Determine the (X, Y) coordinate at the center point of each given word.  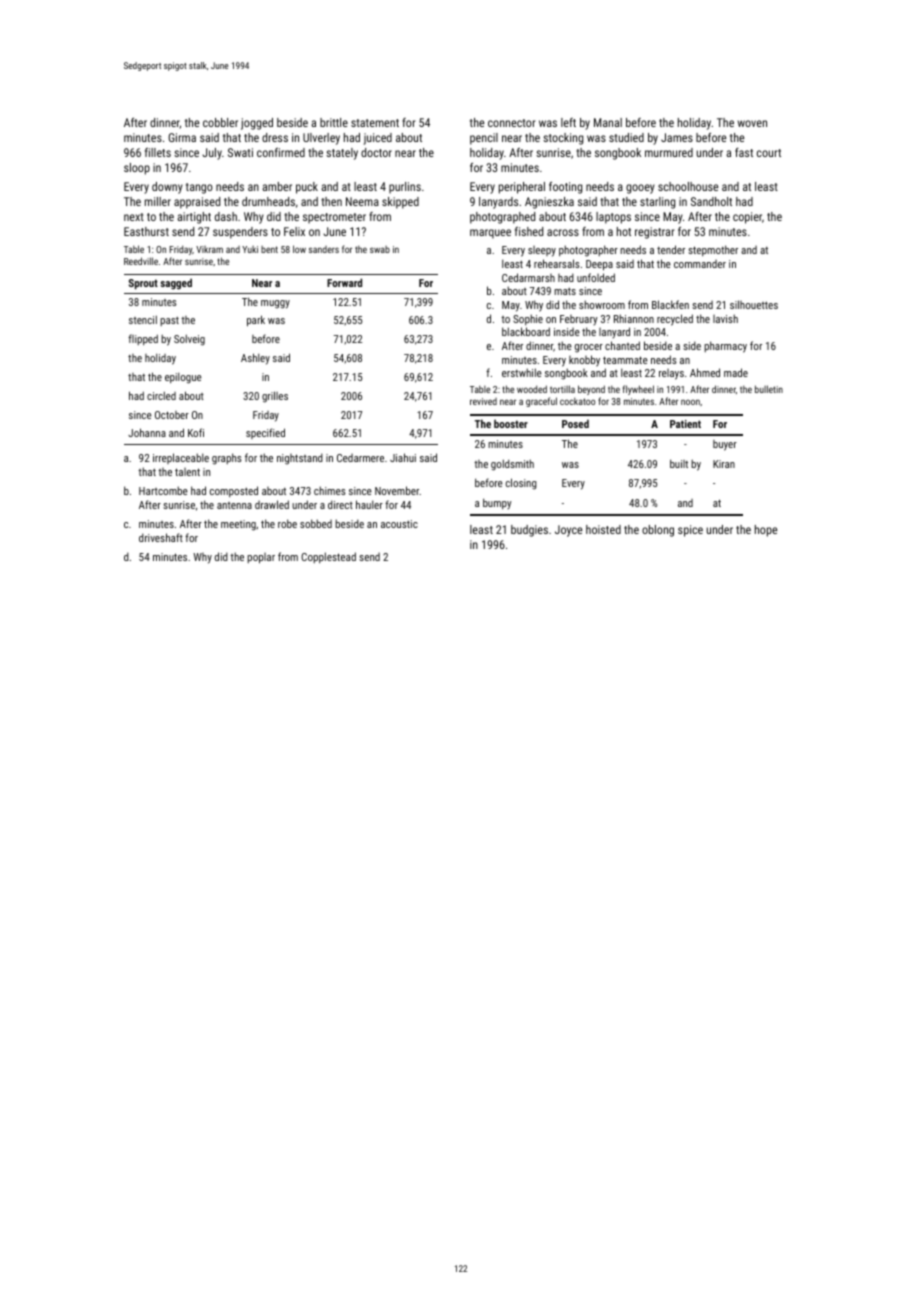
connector (511, 123)
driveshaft (161, 537)
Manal (608, 122)
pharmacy (725, 347)
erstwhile (522, 372)
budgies (529, 531)
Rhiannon (634, 318)
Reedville (141, 261)
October (172, 415)
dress (275, 137)
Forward (344, 282)
